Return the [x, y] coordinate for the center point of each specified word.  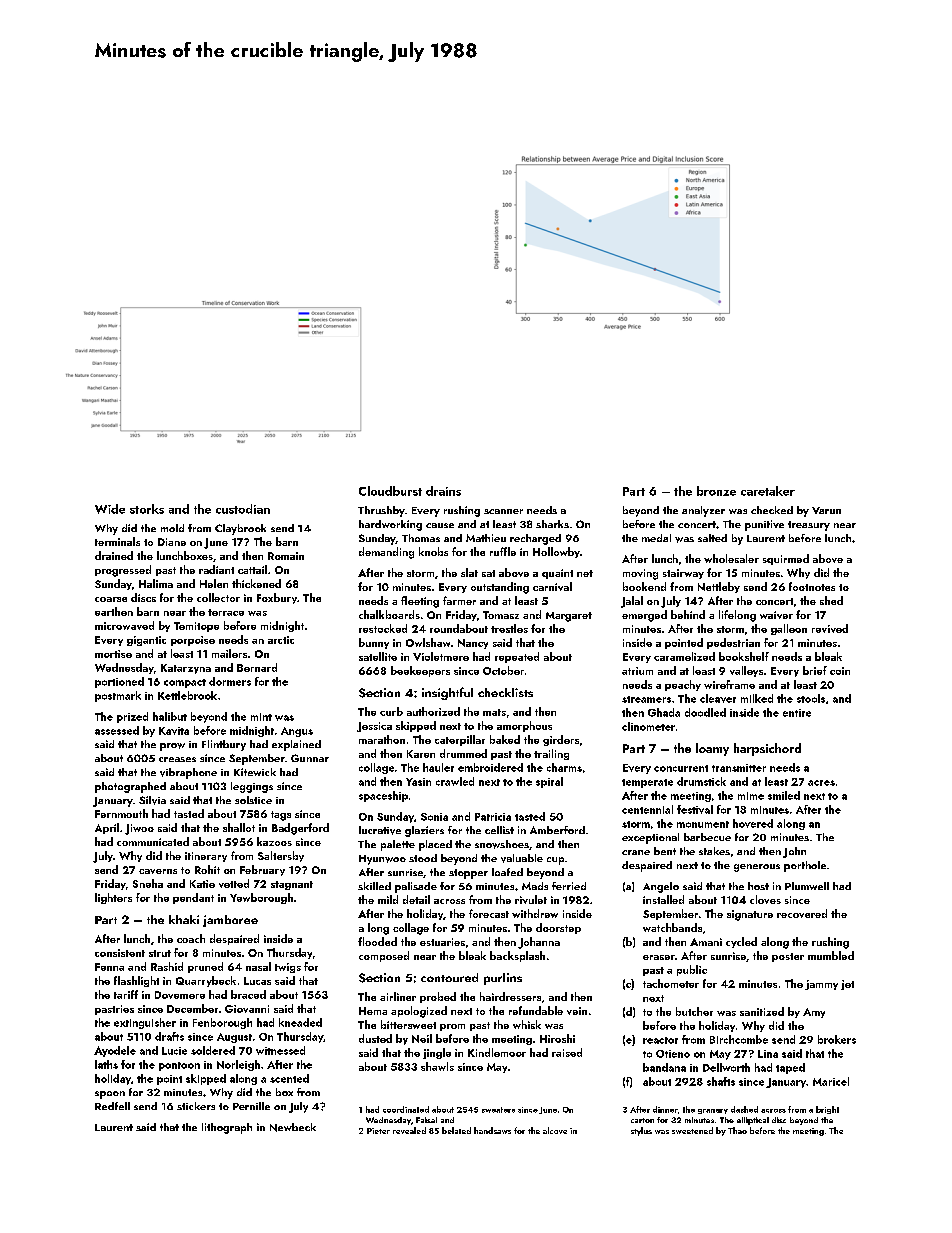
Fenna [109, 967]
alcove [555, 1130]
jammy [821, 985]
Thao [737, 1130]
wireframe [729, 684]
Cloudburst [390, 491]
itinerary [206, 857]
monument [703, 824]
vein [577, 1011]
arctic [281, 640]
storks [147, 509]
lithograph [227, 1128]
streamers [646, 699]
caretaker [768, 491]
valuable [522, 858]
